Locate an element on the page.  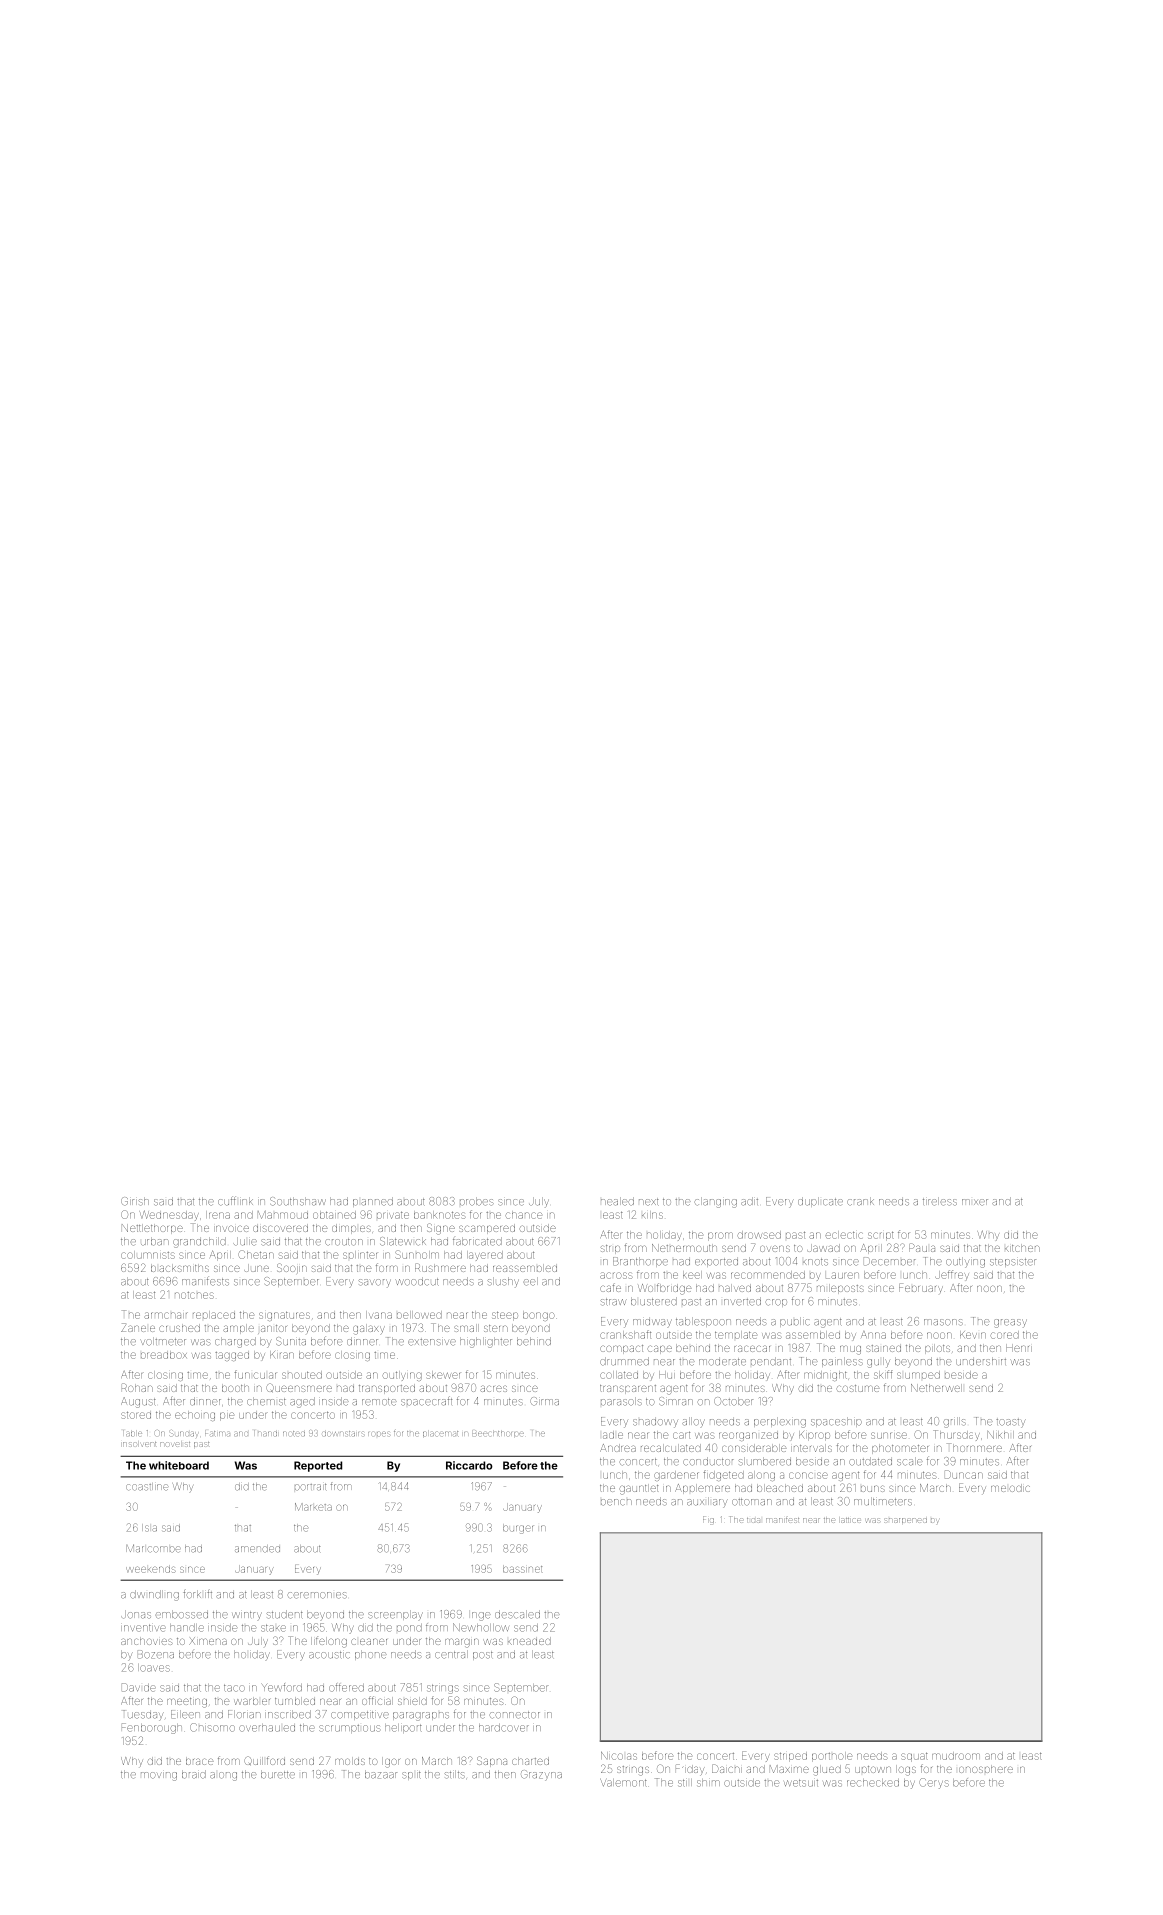
bassinet is located at coordinates (522, 1569).
